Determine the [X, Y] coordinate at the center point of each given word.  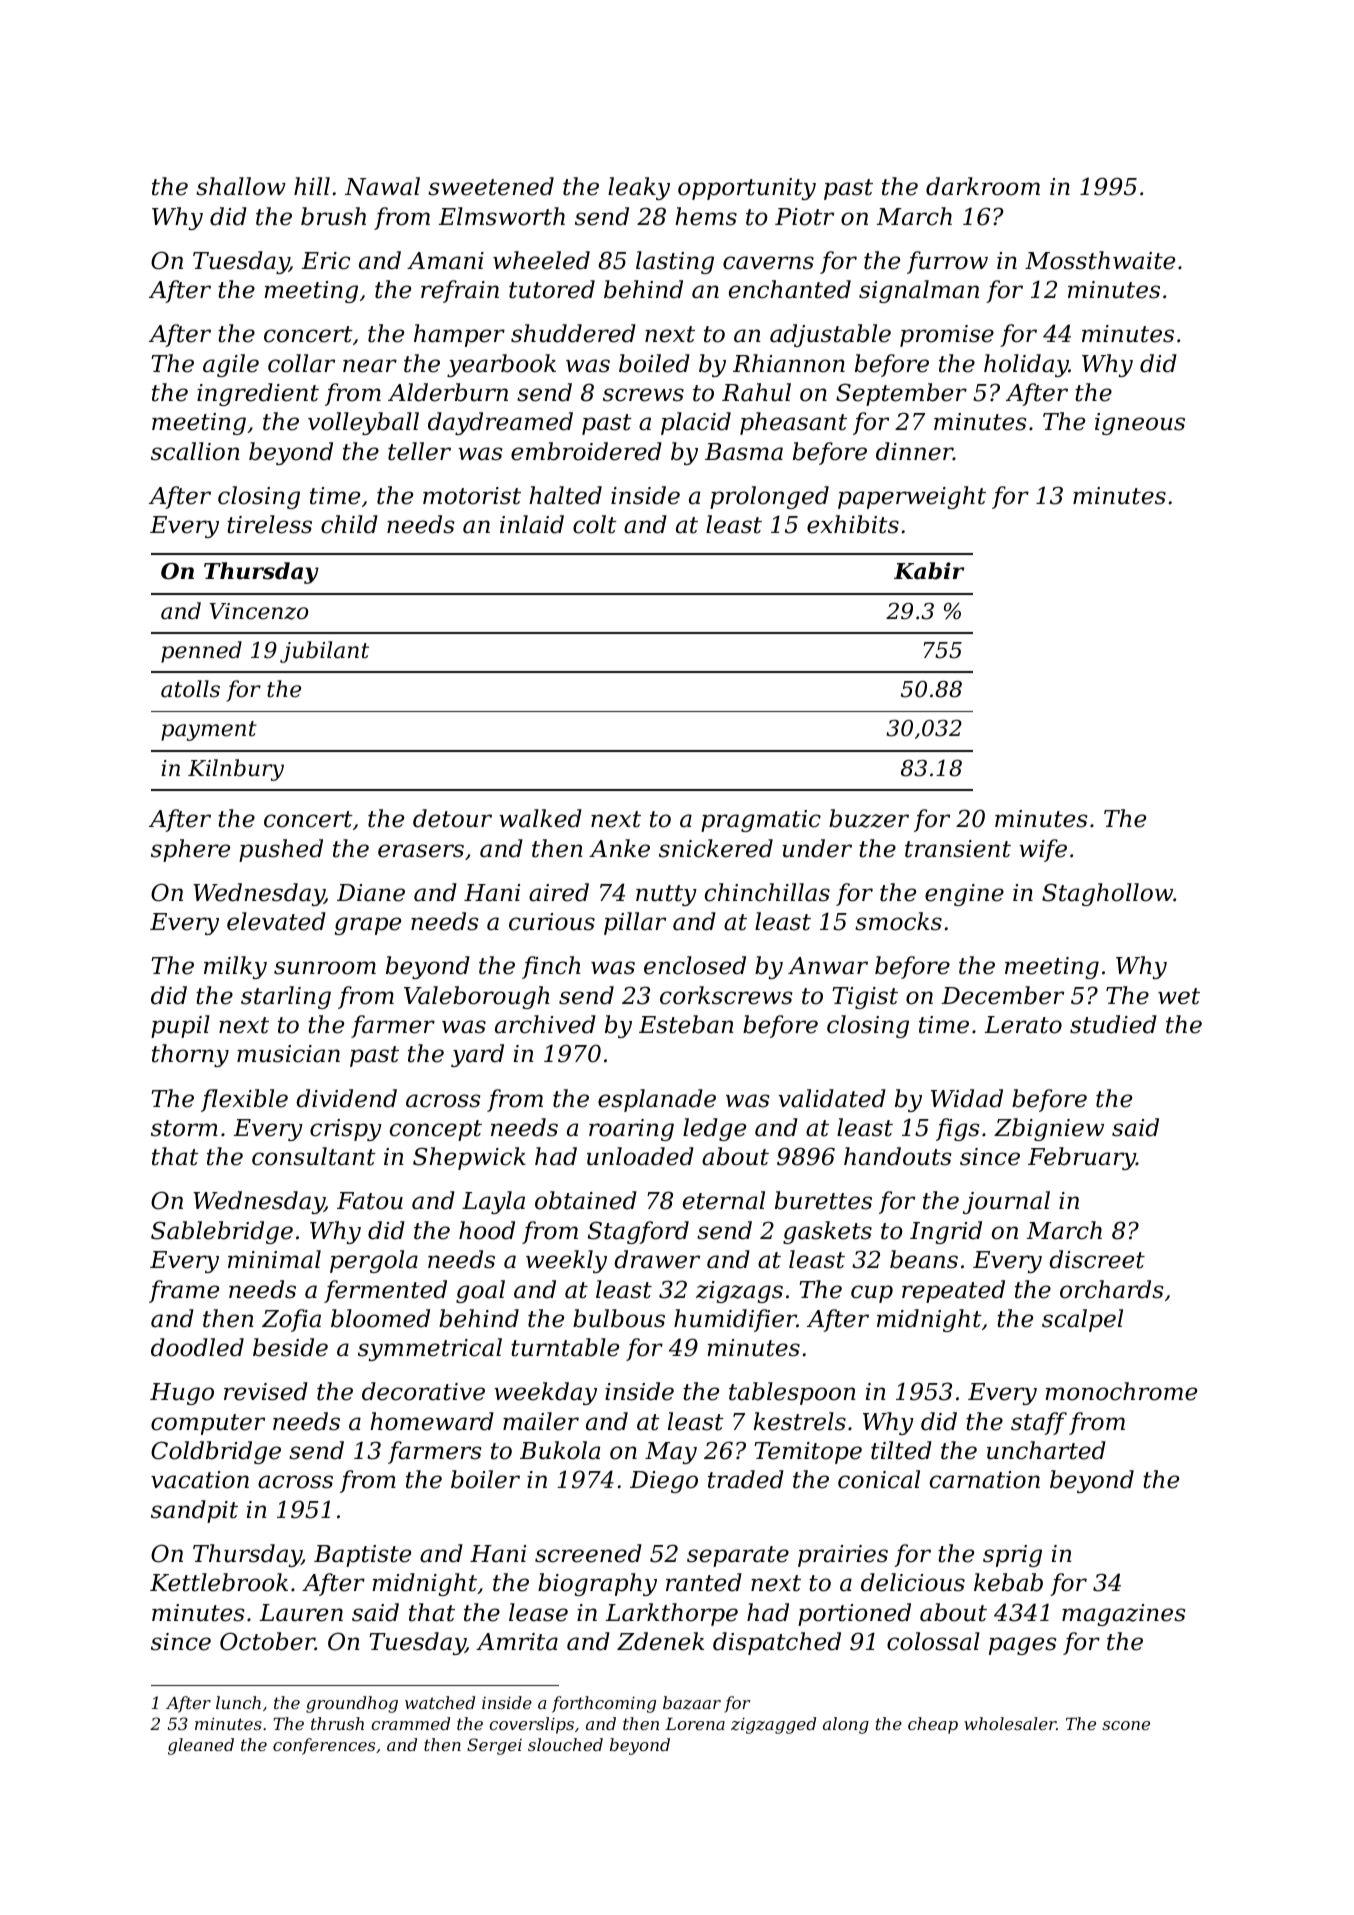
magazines [1123, 1615]
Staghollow [1107, 894]
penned [201, 652]
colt [595, 524]
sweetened [491, 186]
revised [266, 1391]
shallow [241, 186]
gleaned [201, 1746]
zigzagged [773, 1725]
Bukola [560, 1450]
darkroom [983, 186]
